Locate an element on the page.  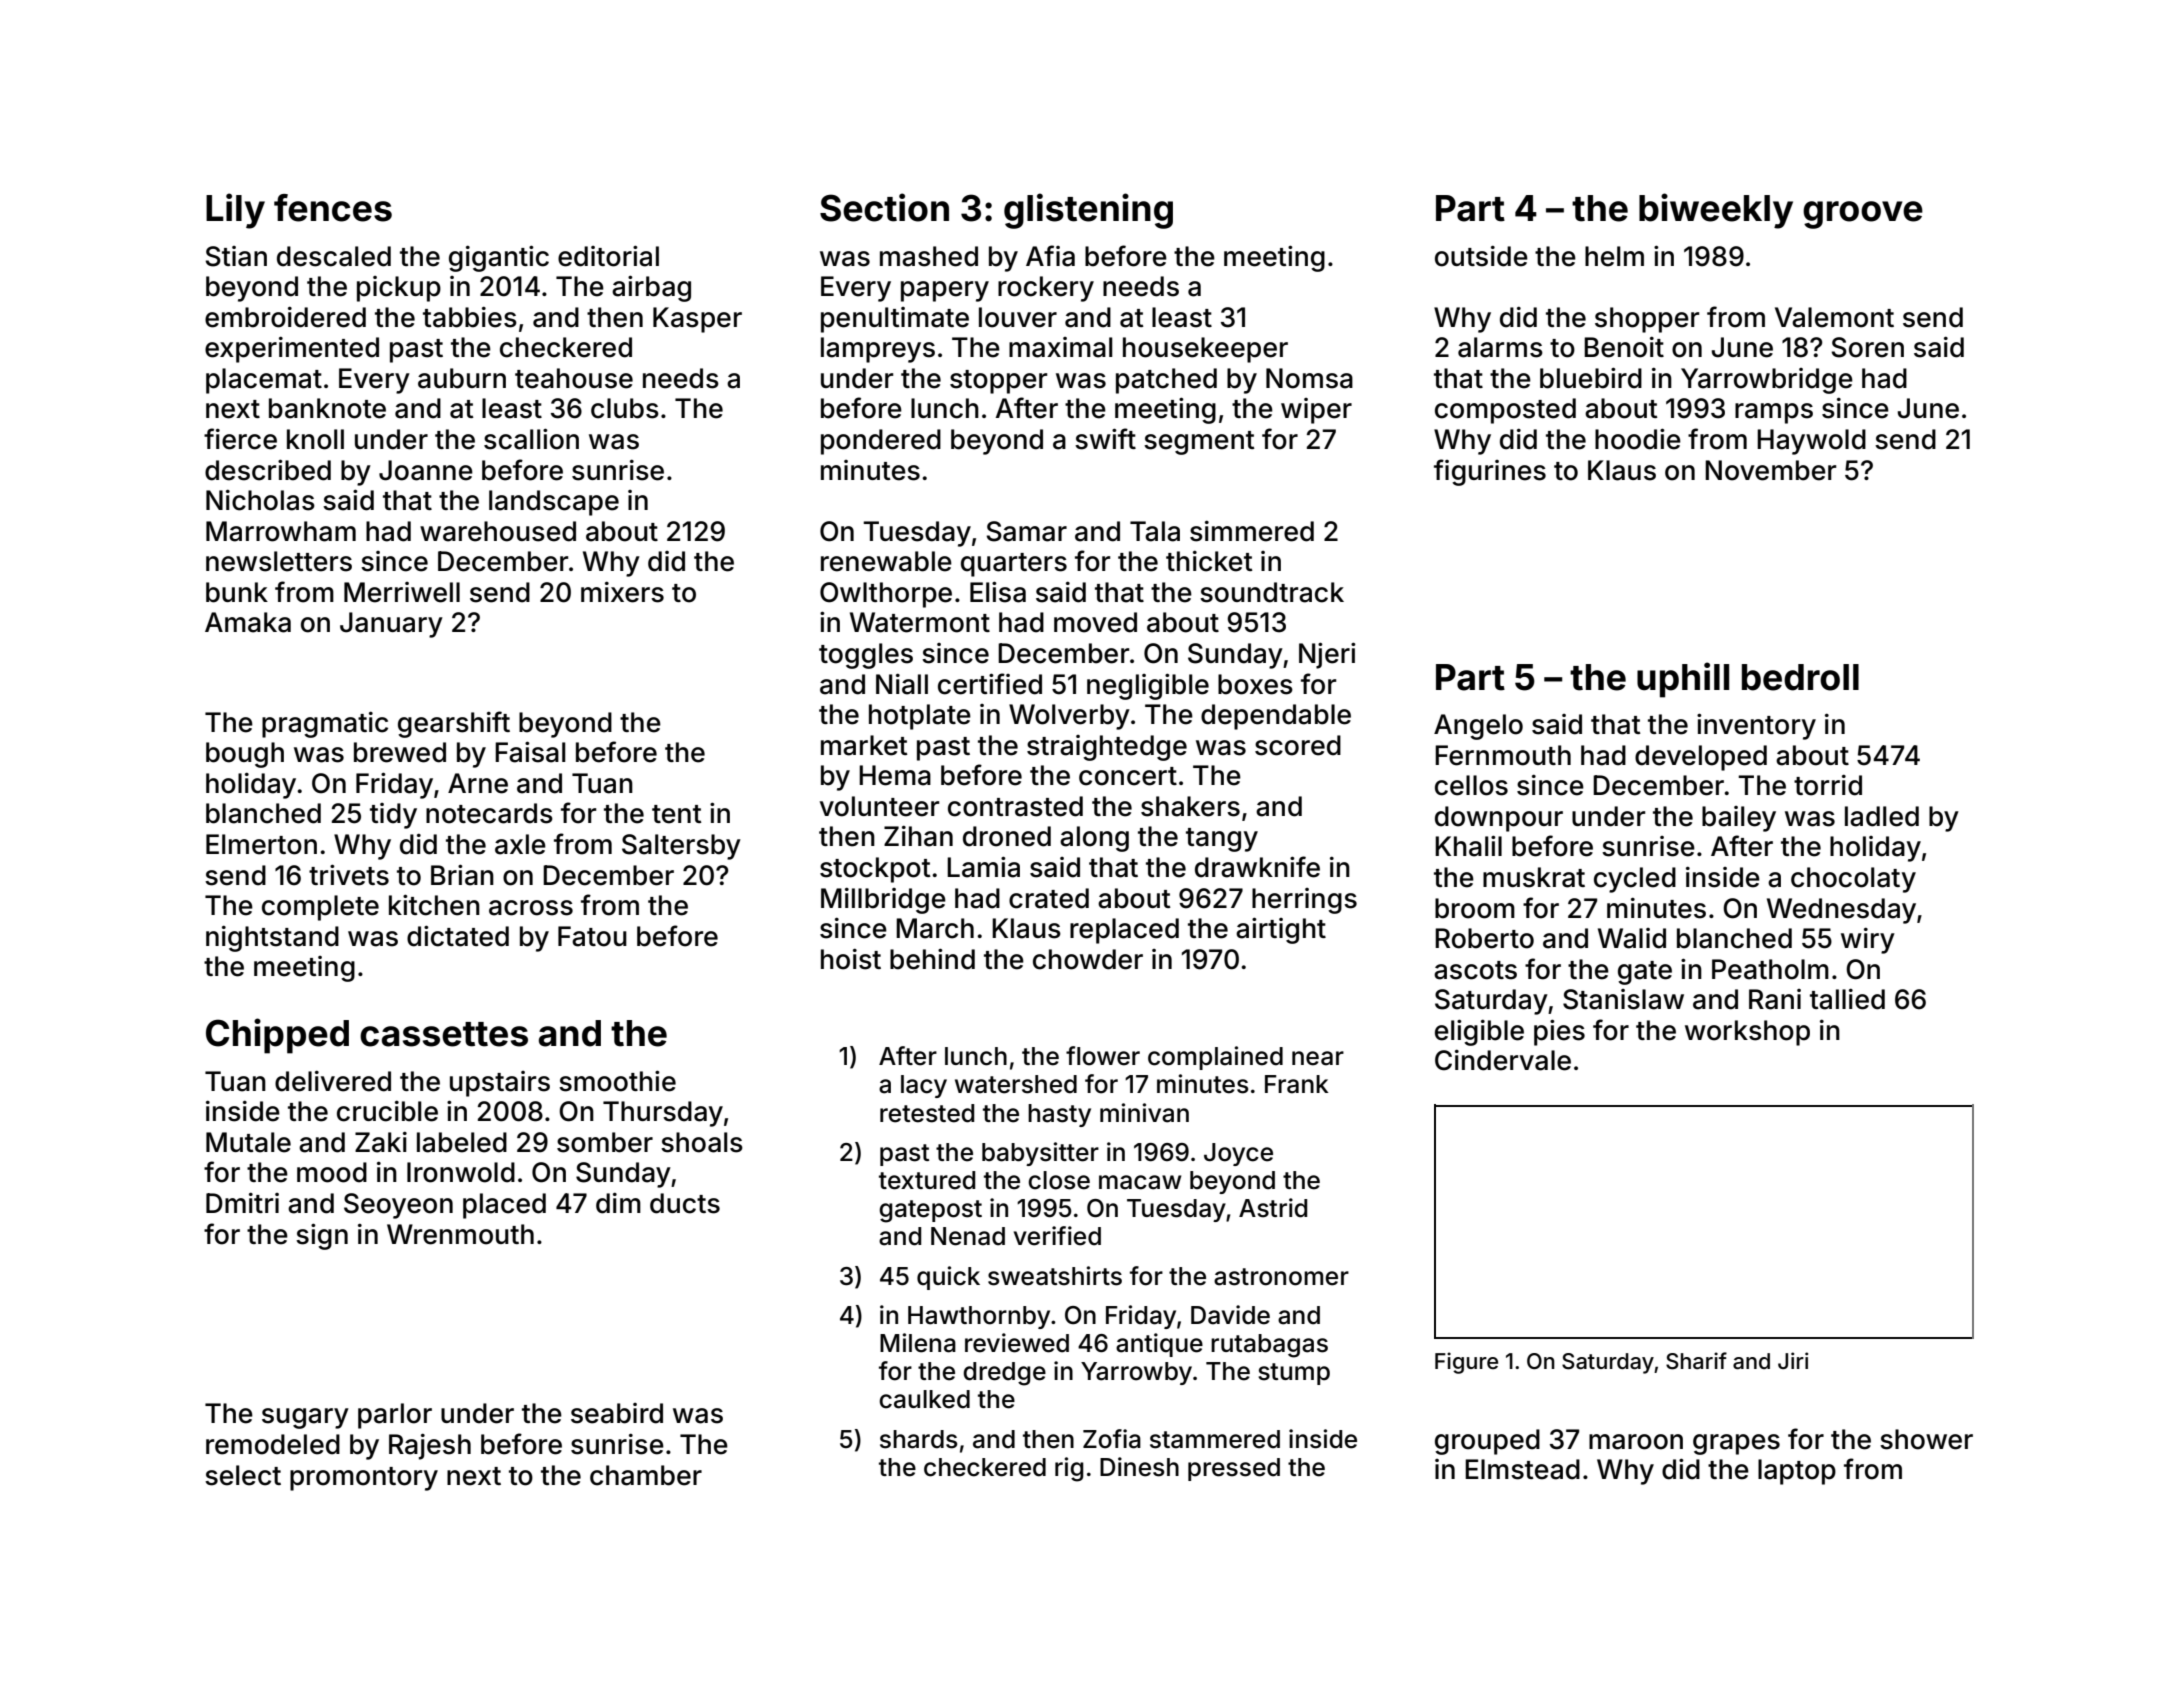
workshop is located at coordinates (1747, 1033).
